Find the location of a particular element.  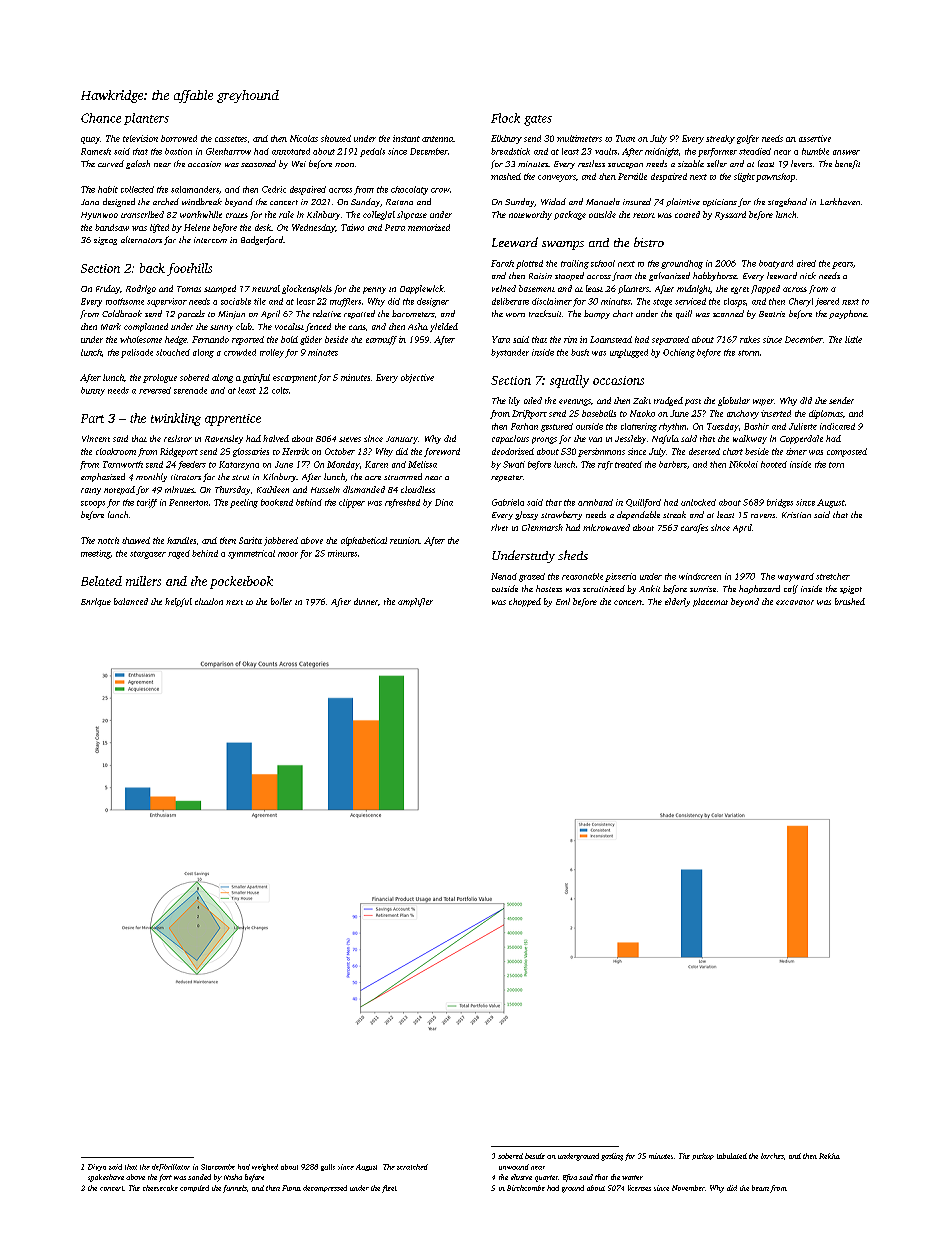

salamanders is located at coordinates (195, 189).
